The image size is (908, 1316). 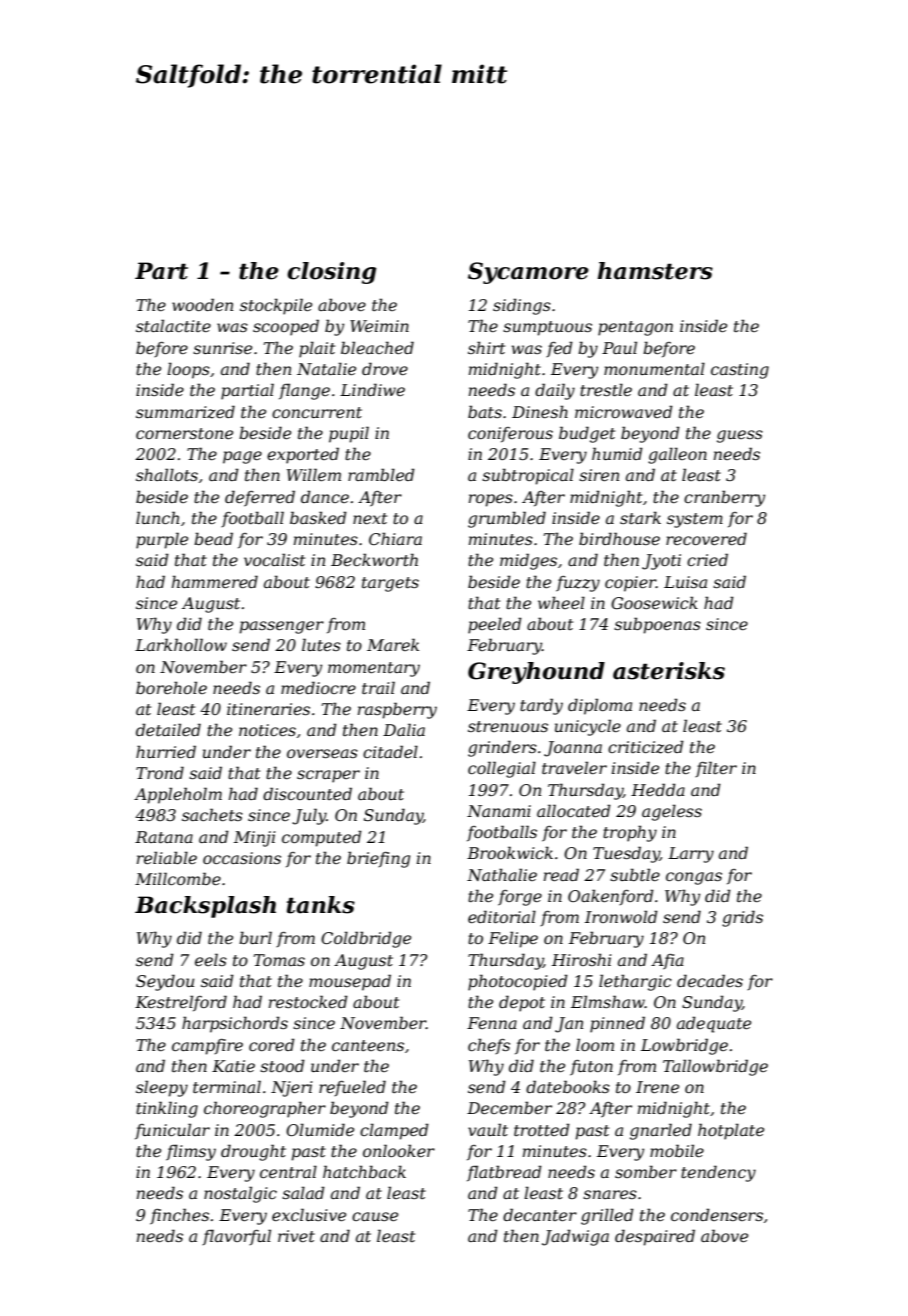 What do you see at coordinates (236, 1237) in the document?
I see `flavorful` at bounding box center [236, 1237].
